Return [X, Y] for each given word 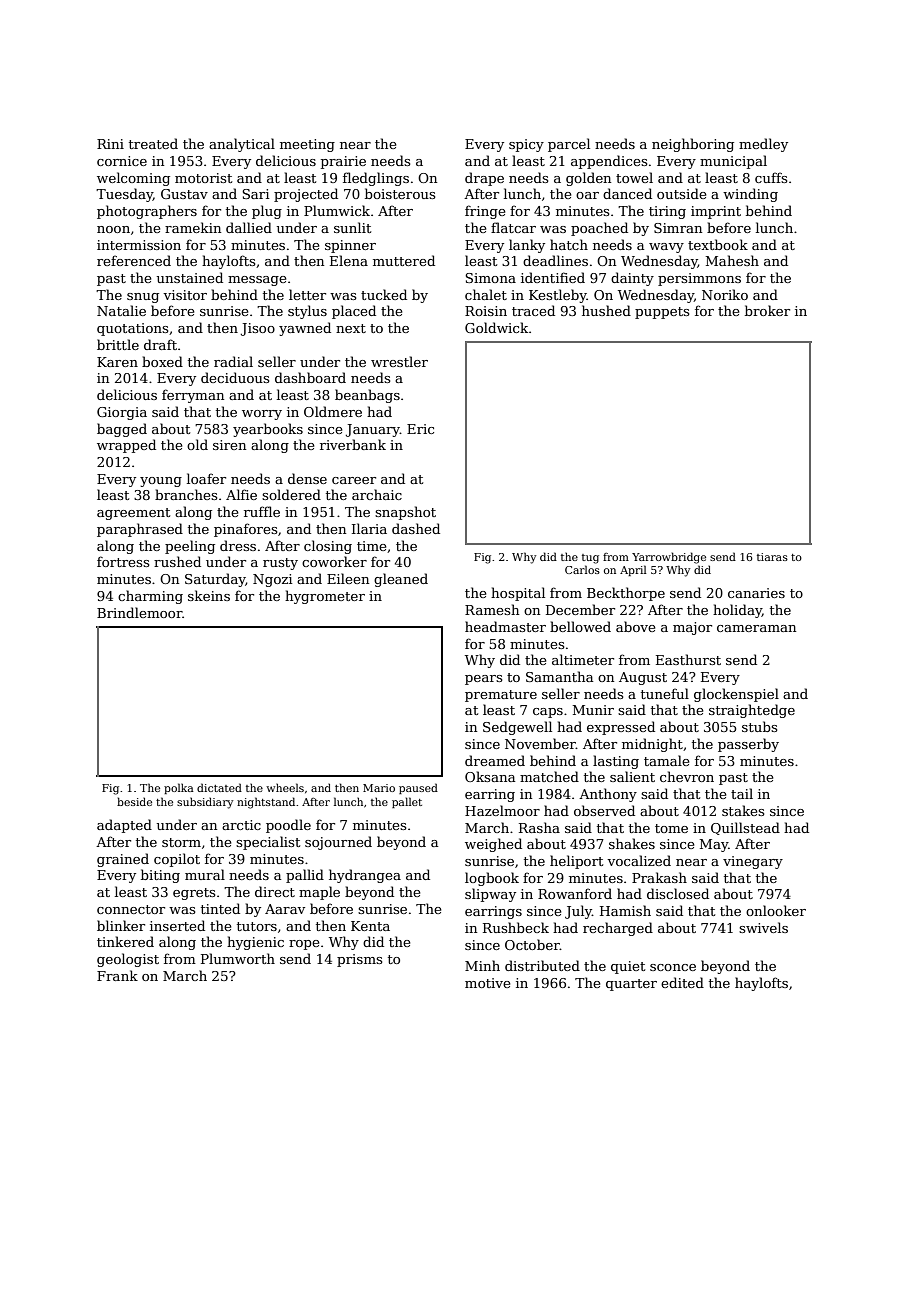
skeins [209, 595]
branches [186, 494]
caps [548, 713]
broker [767, 310]
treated [153, 143]
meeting [307, 145]
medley [763, 145]
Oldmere [333, 411]
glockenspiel [736, 695]
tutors [257, 926]
